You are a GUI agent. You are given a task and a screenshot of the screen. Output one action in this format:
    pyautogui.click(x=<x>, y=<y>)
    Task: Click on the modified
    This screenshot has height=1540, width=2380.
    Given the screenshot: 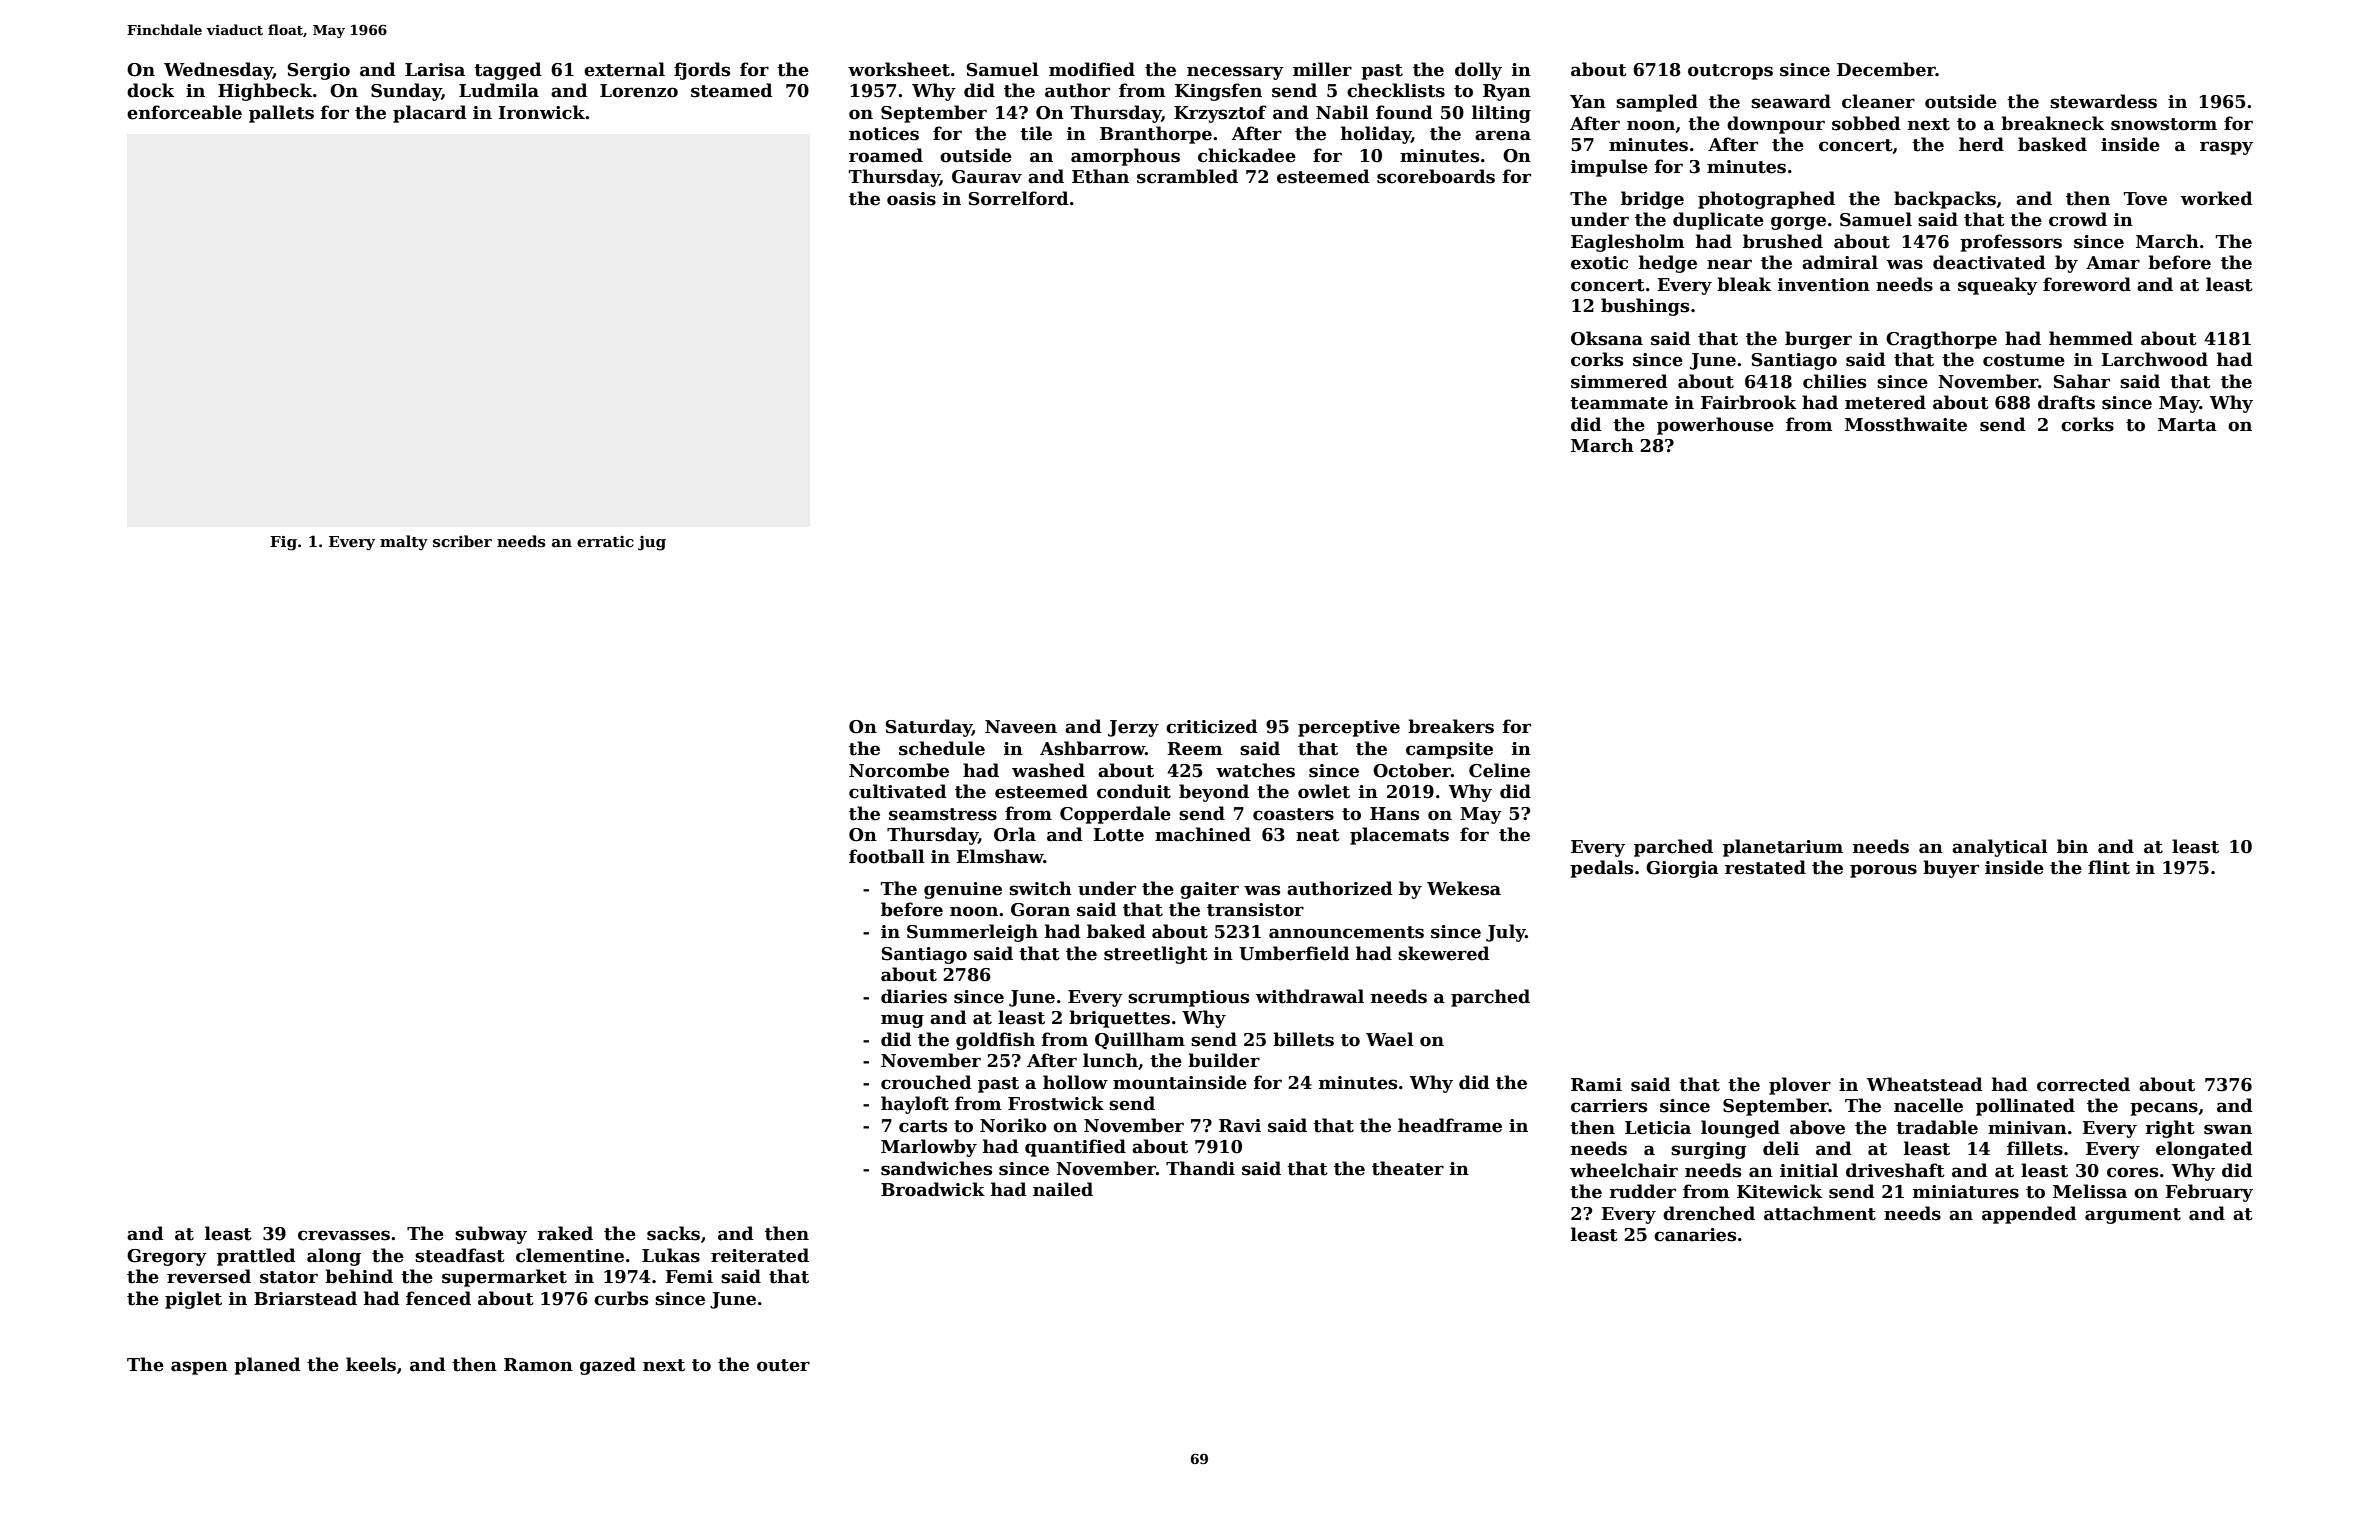 What is the action you would take?
    pyautogui.click(x=1092, y=69)
